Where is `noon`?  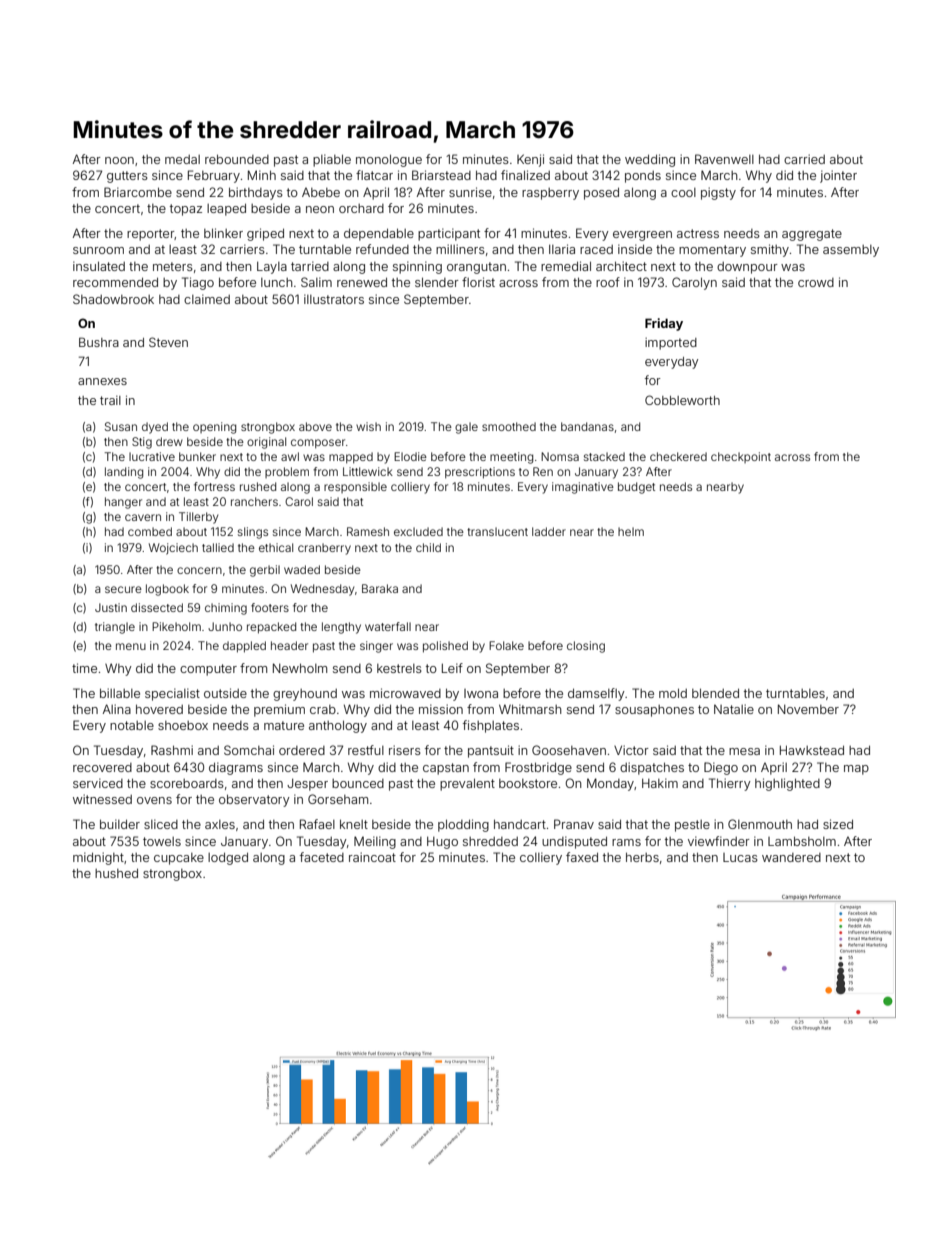
noon is located at coordinates (119, 160).
